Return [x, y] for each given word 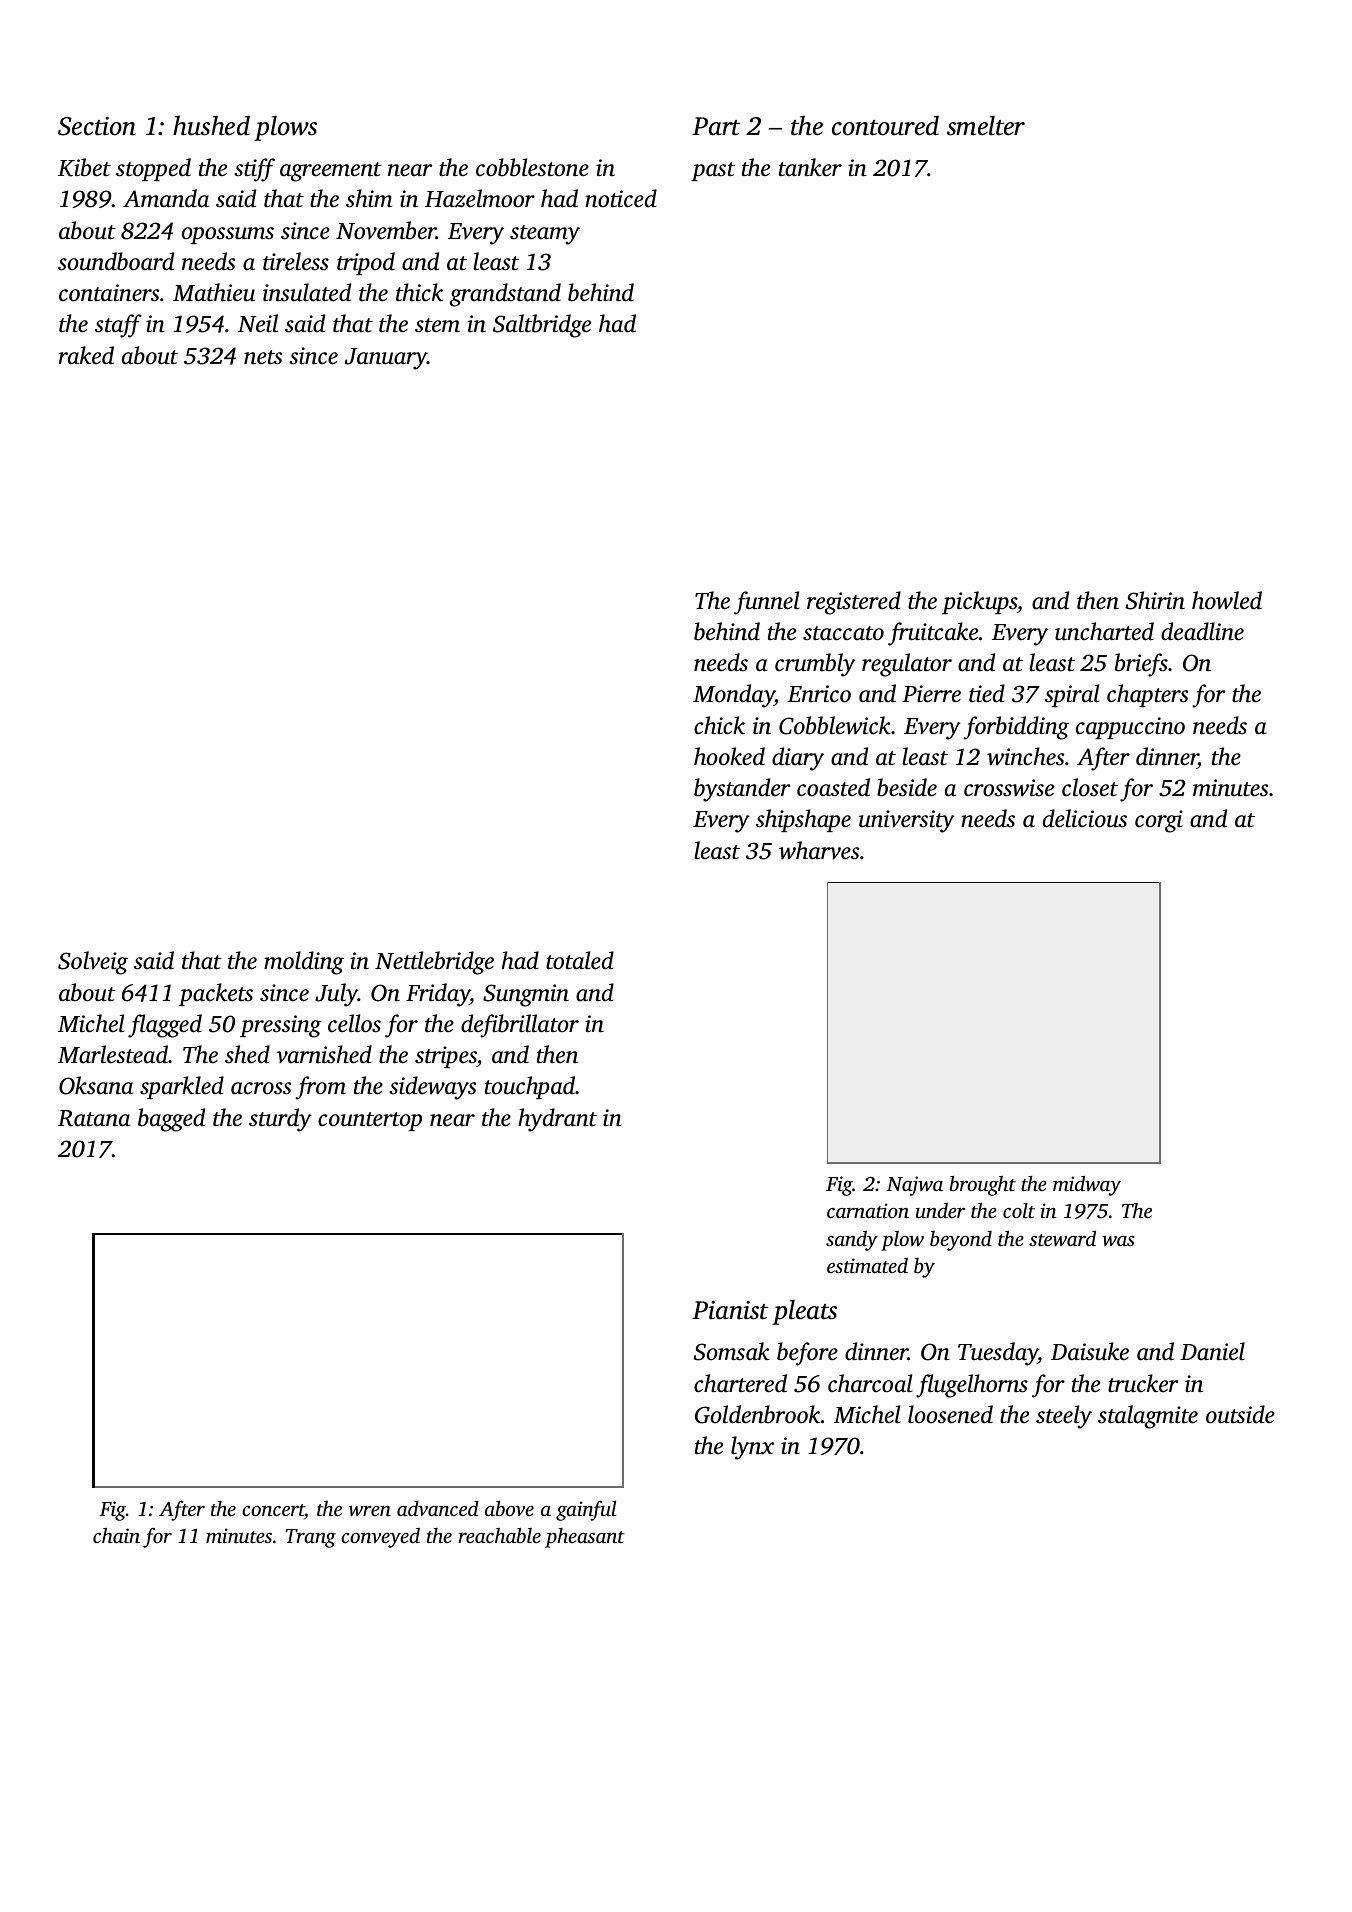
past [713, 171]
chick [719, 725]
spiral [1072, 695]
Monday [734, 696]
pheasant [585, 1538]
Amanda [166, 198]
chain [116, 1535]
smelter [986, 125]
